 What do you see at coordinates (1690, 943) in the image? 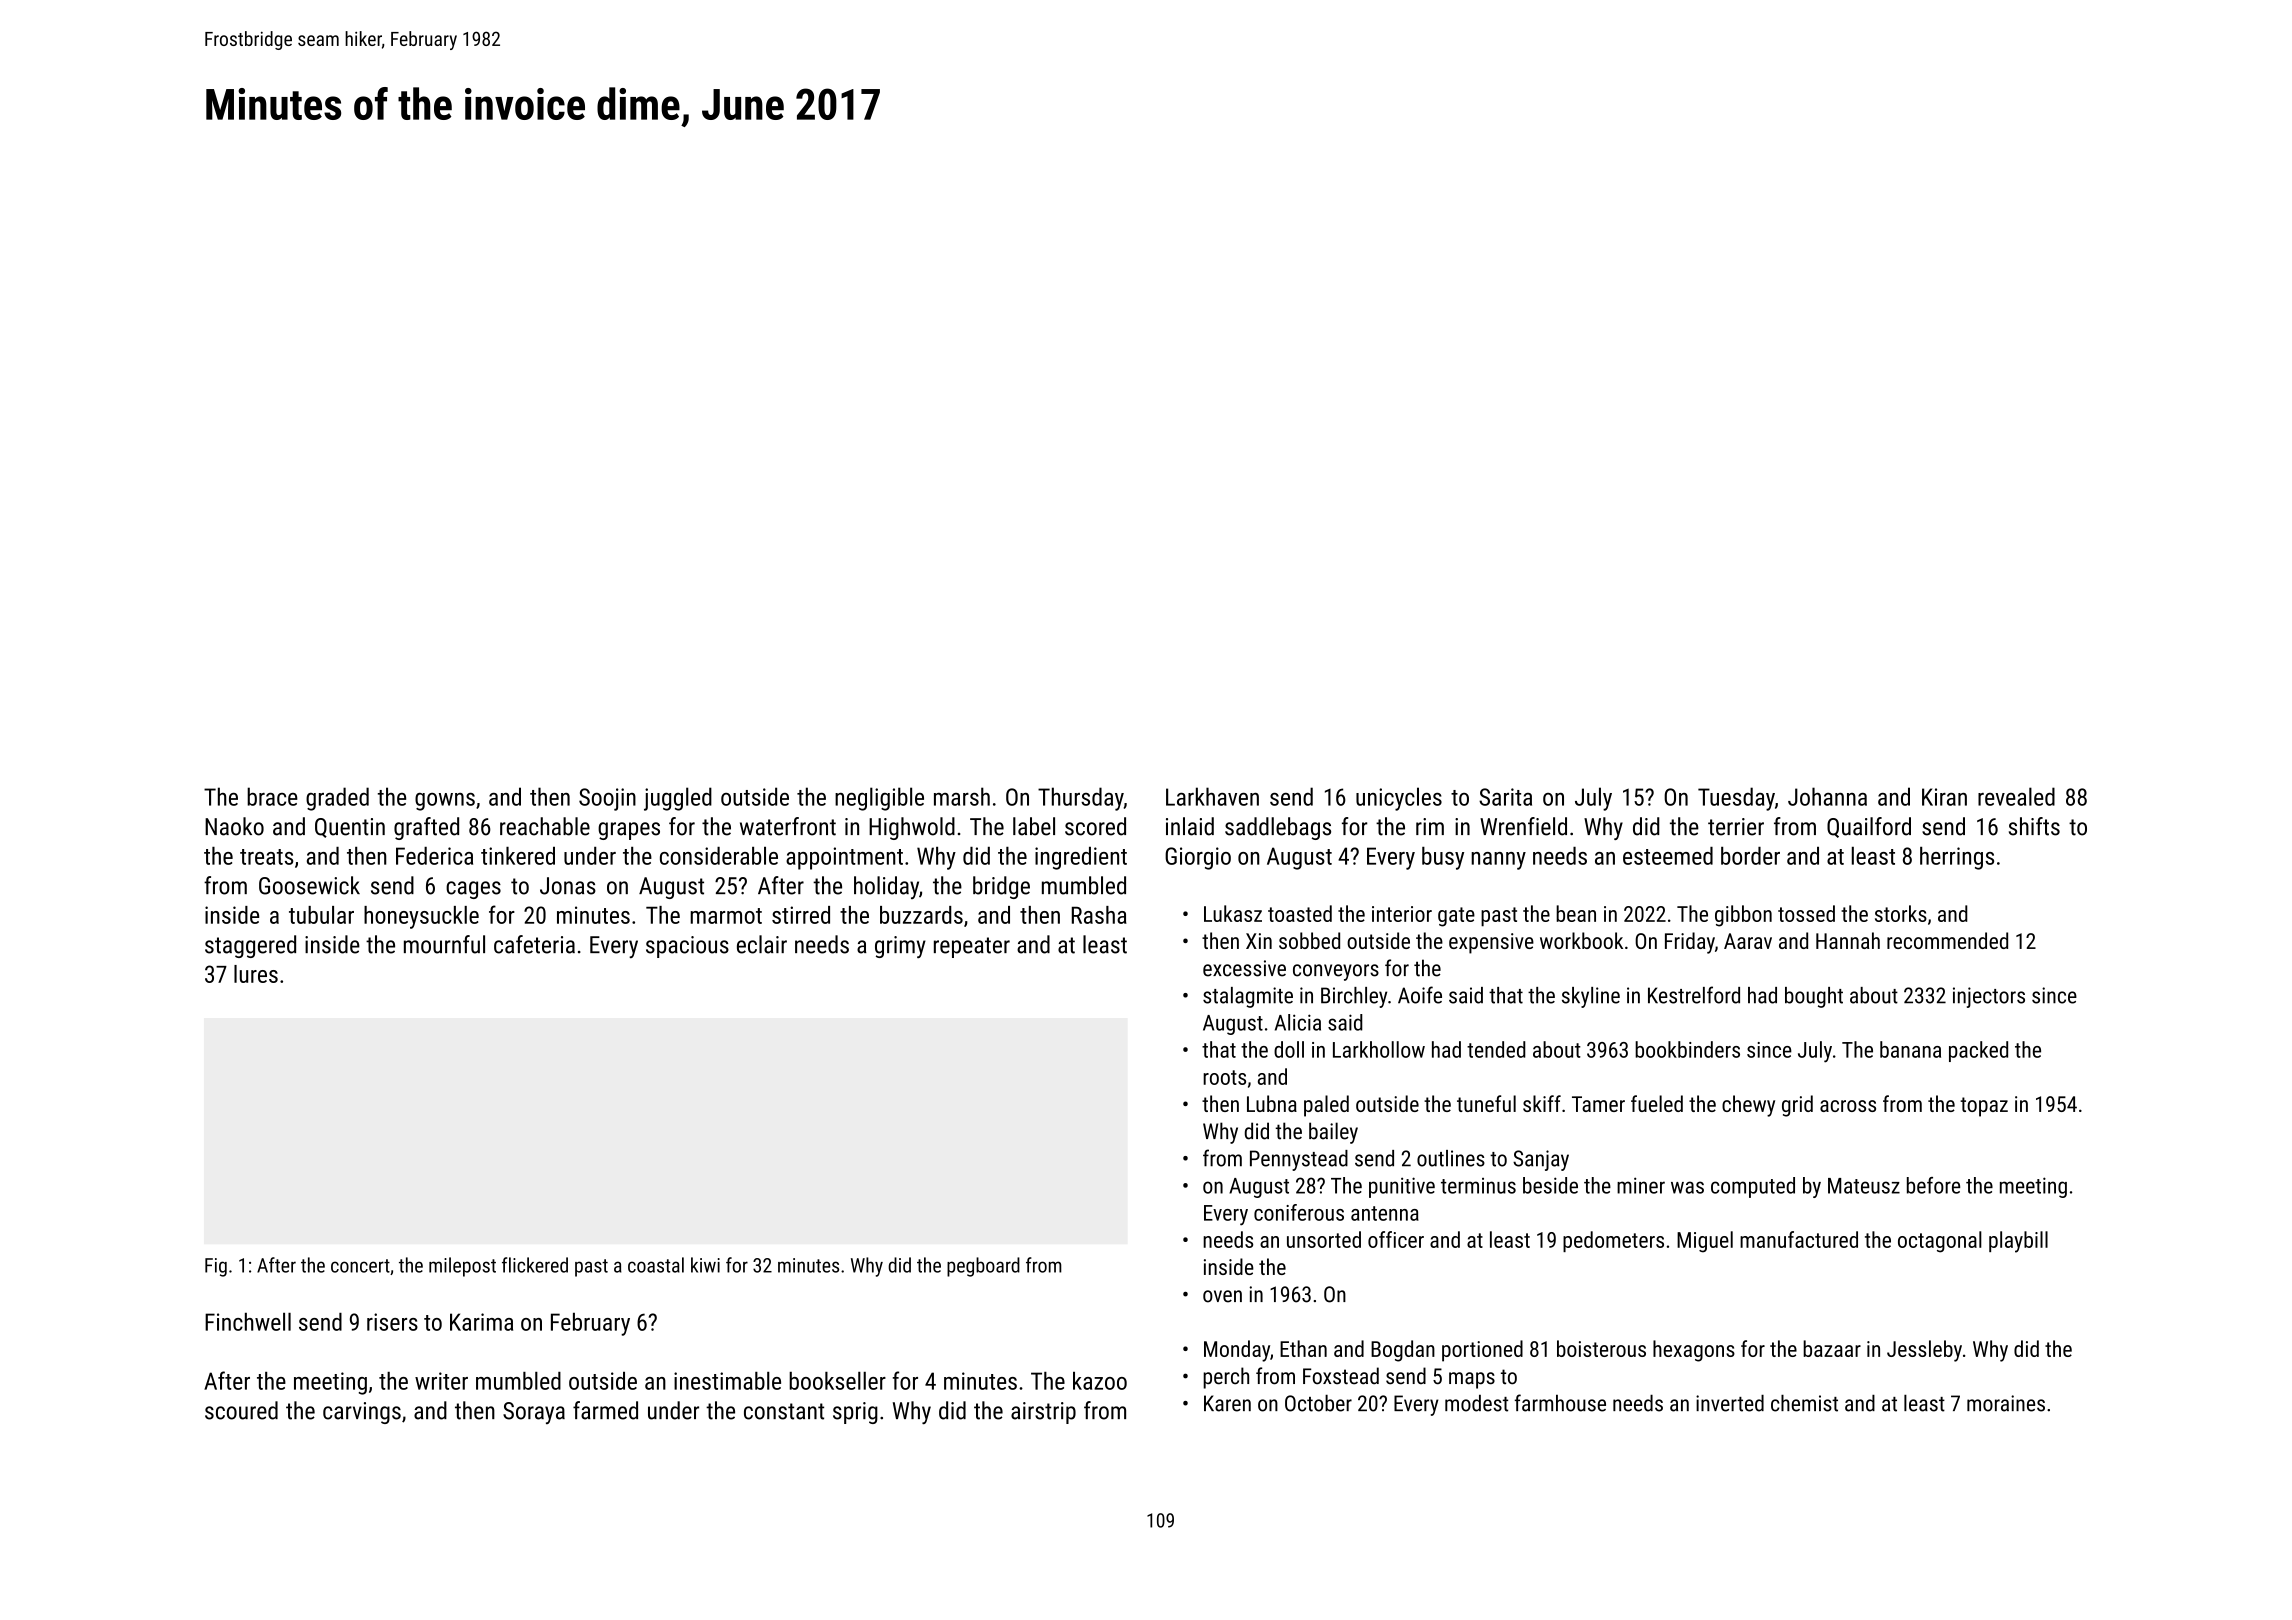
I see `Friday` at bounding box center [1690, 943].
